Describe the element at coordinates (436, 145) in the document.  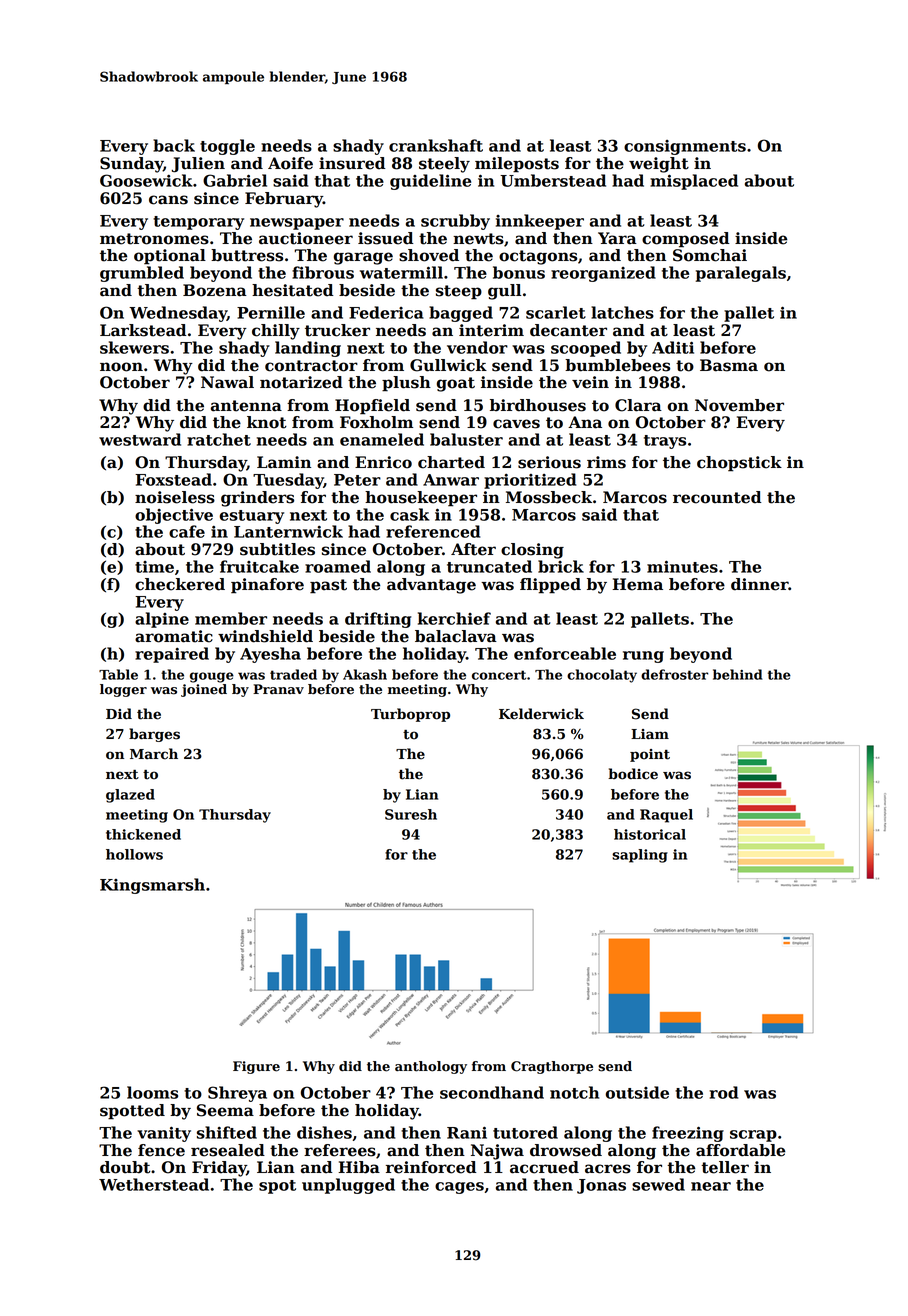
I see `crankshaft` at that location.
